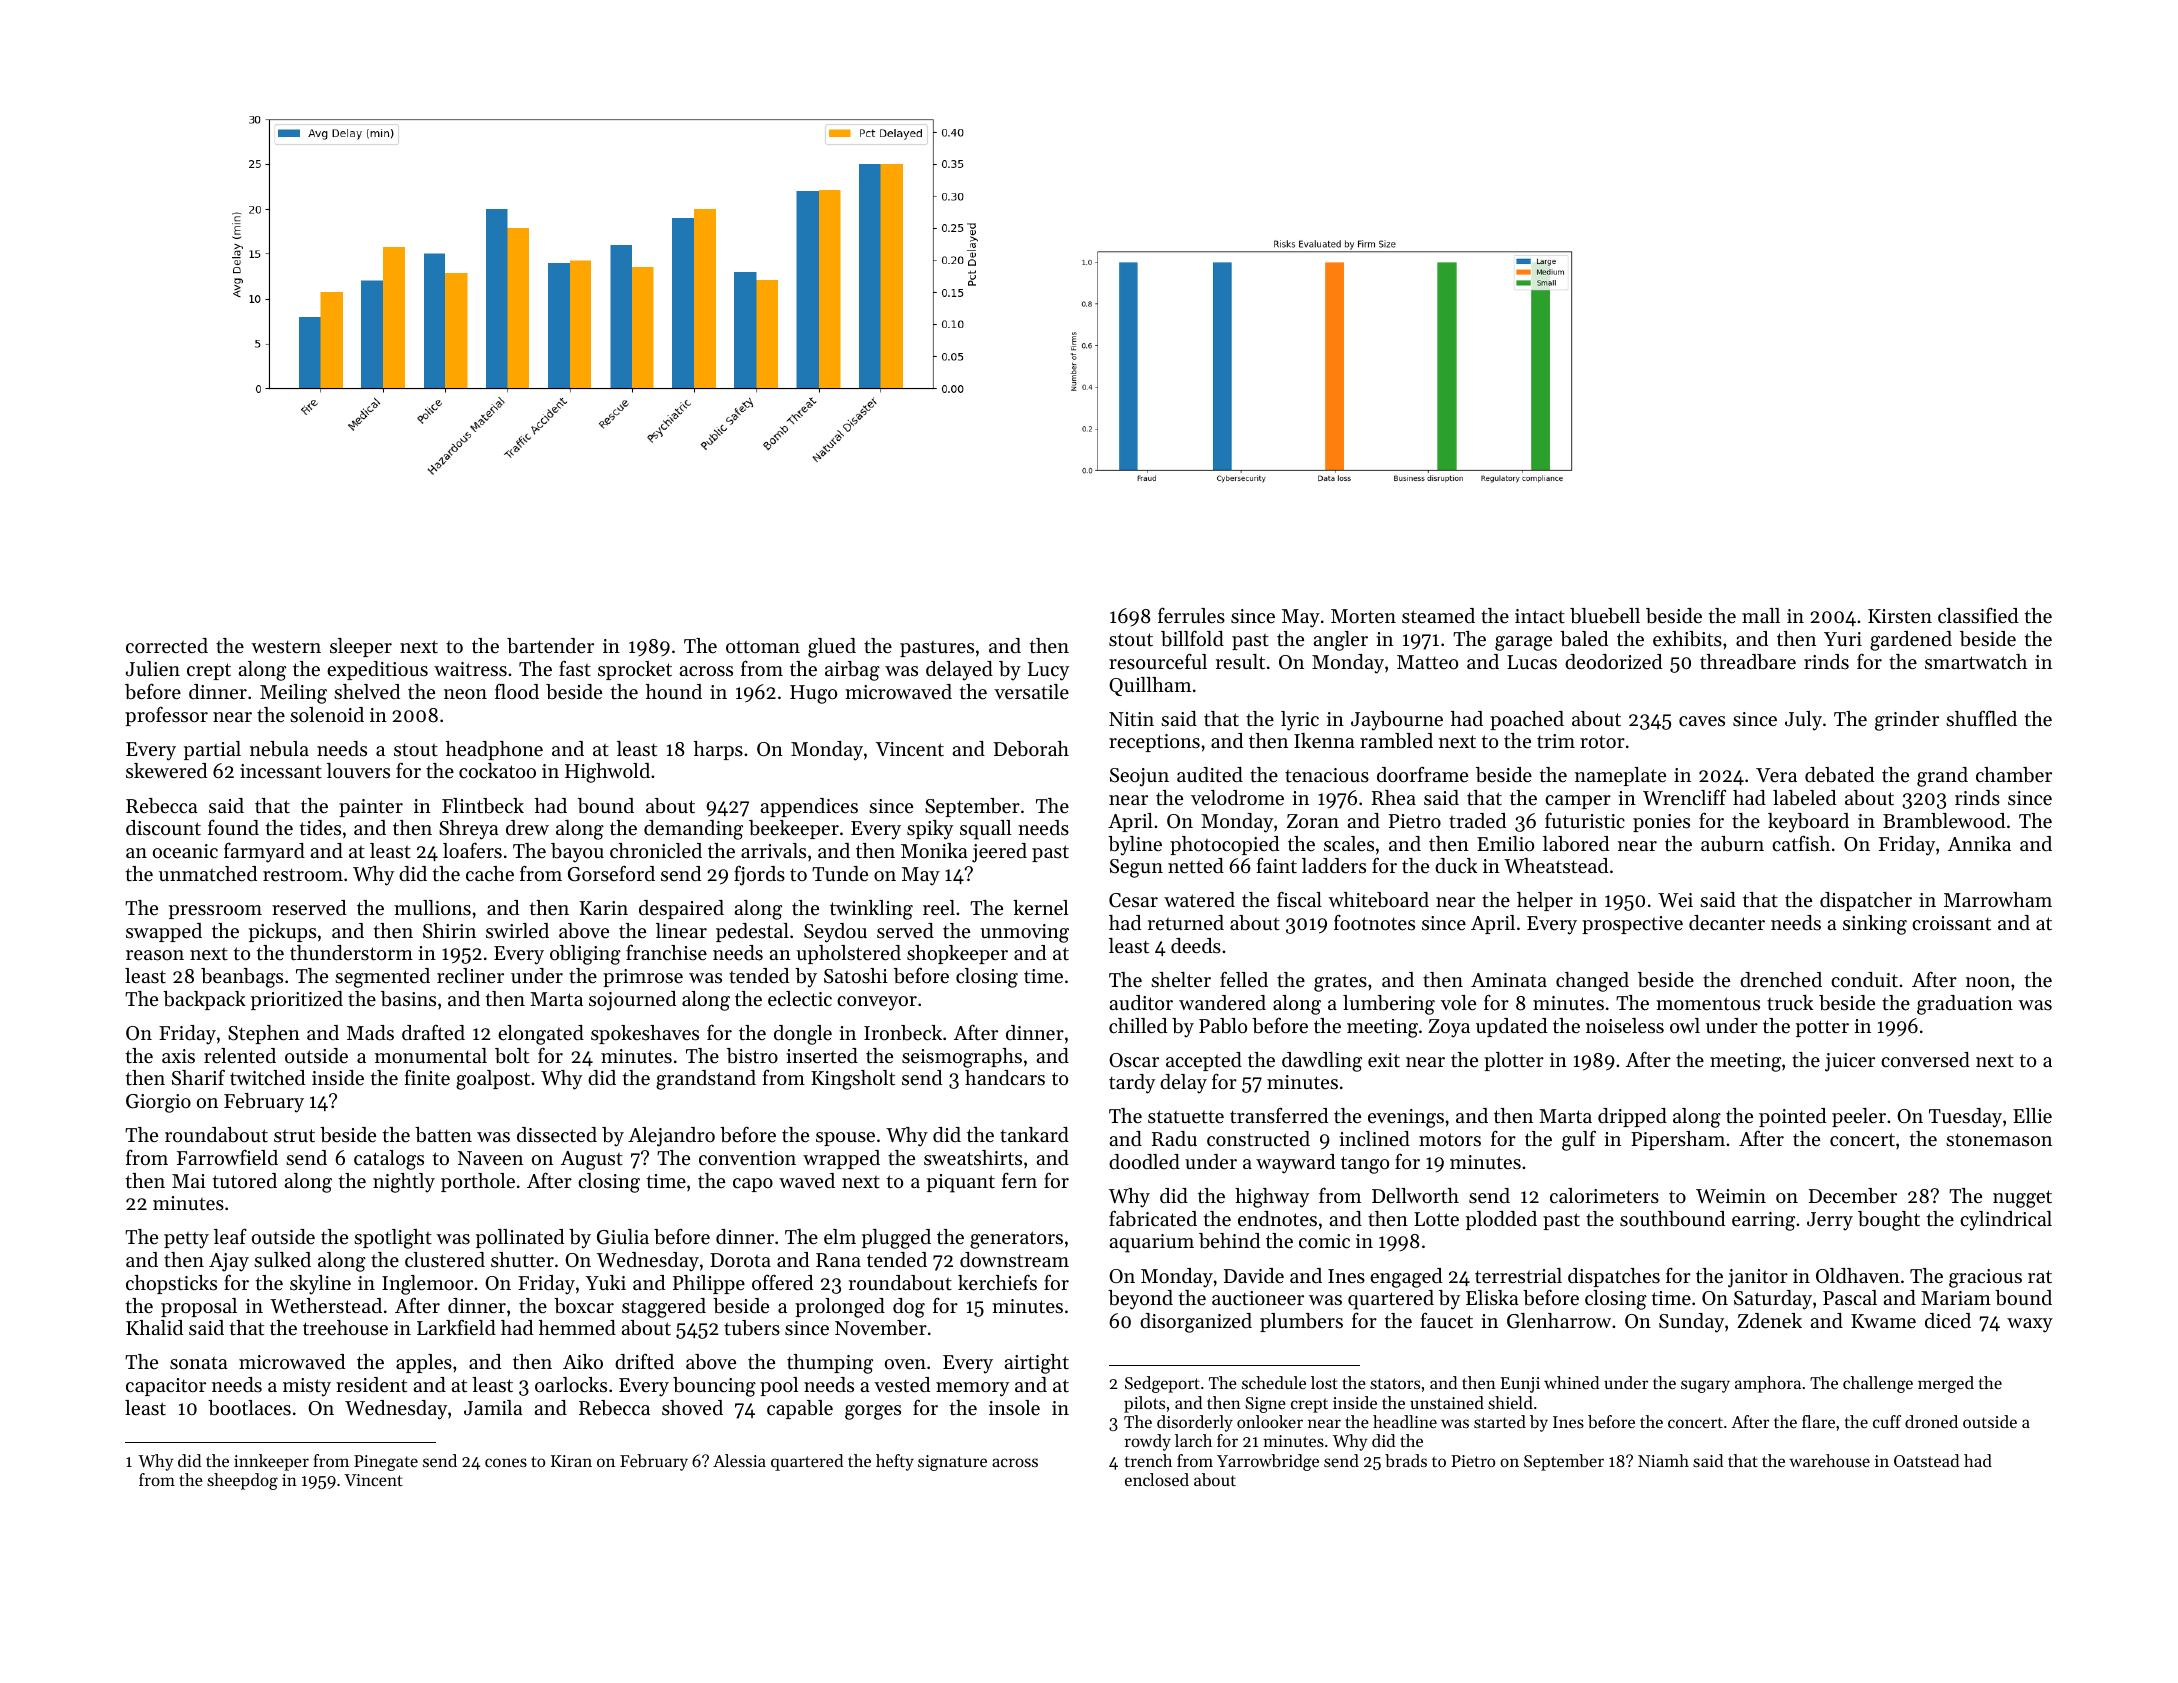 The height and width of the image is (1683, 2178). Describe the element at coordinates (1988, 982) in the image. I see `noon` at that location.
